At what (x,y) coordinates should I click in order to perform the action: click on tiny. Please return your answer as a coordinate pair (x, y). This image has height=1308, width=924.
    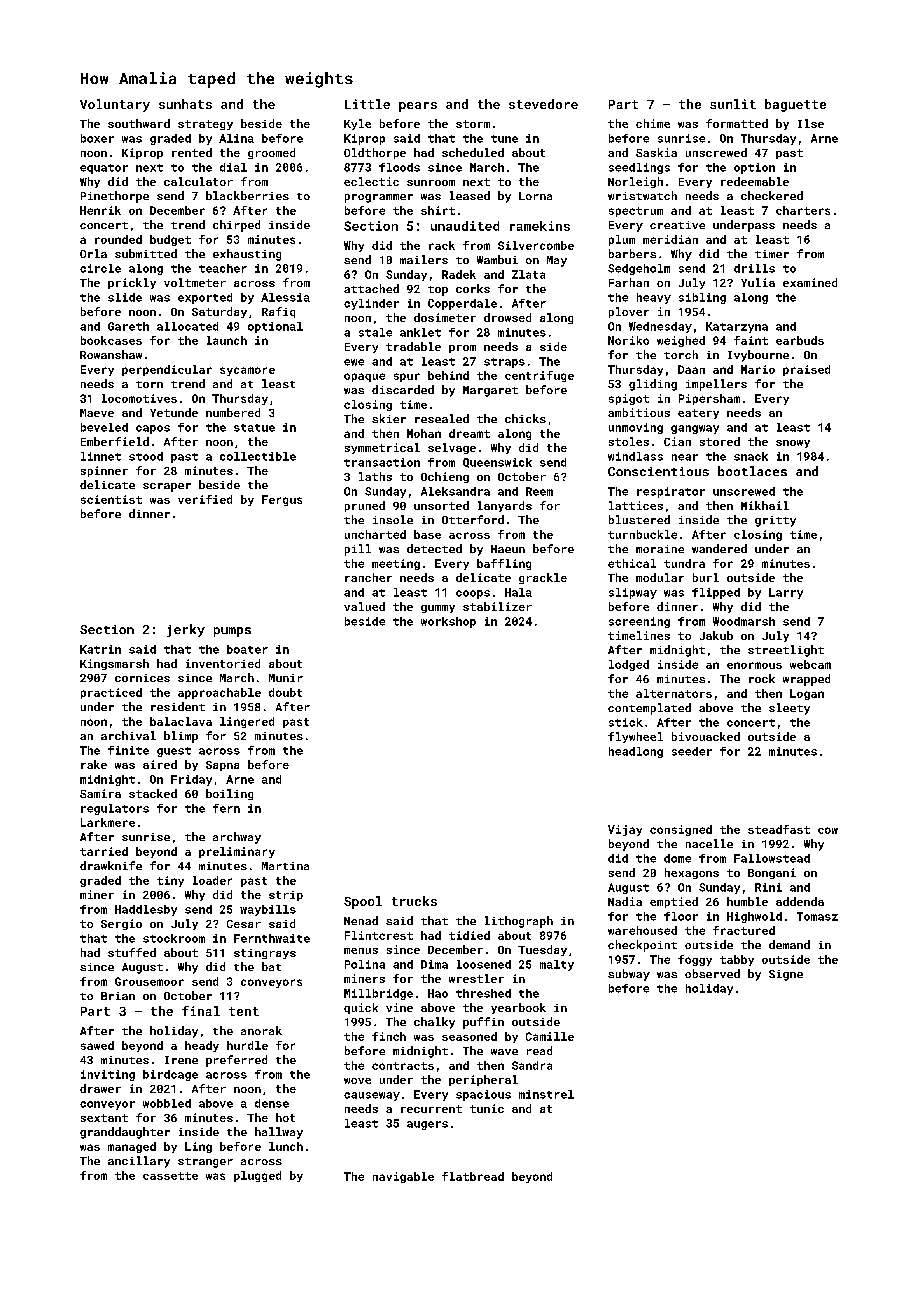
    Looking at the image, I should click on (170, 881).
